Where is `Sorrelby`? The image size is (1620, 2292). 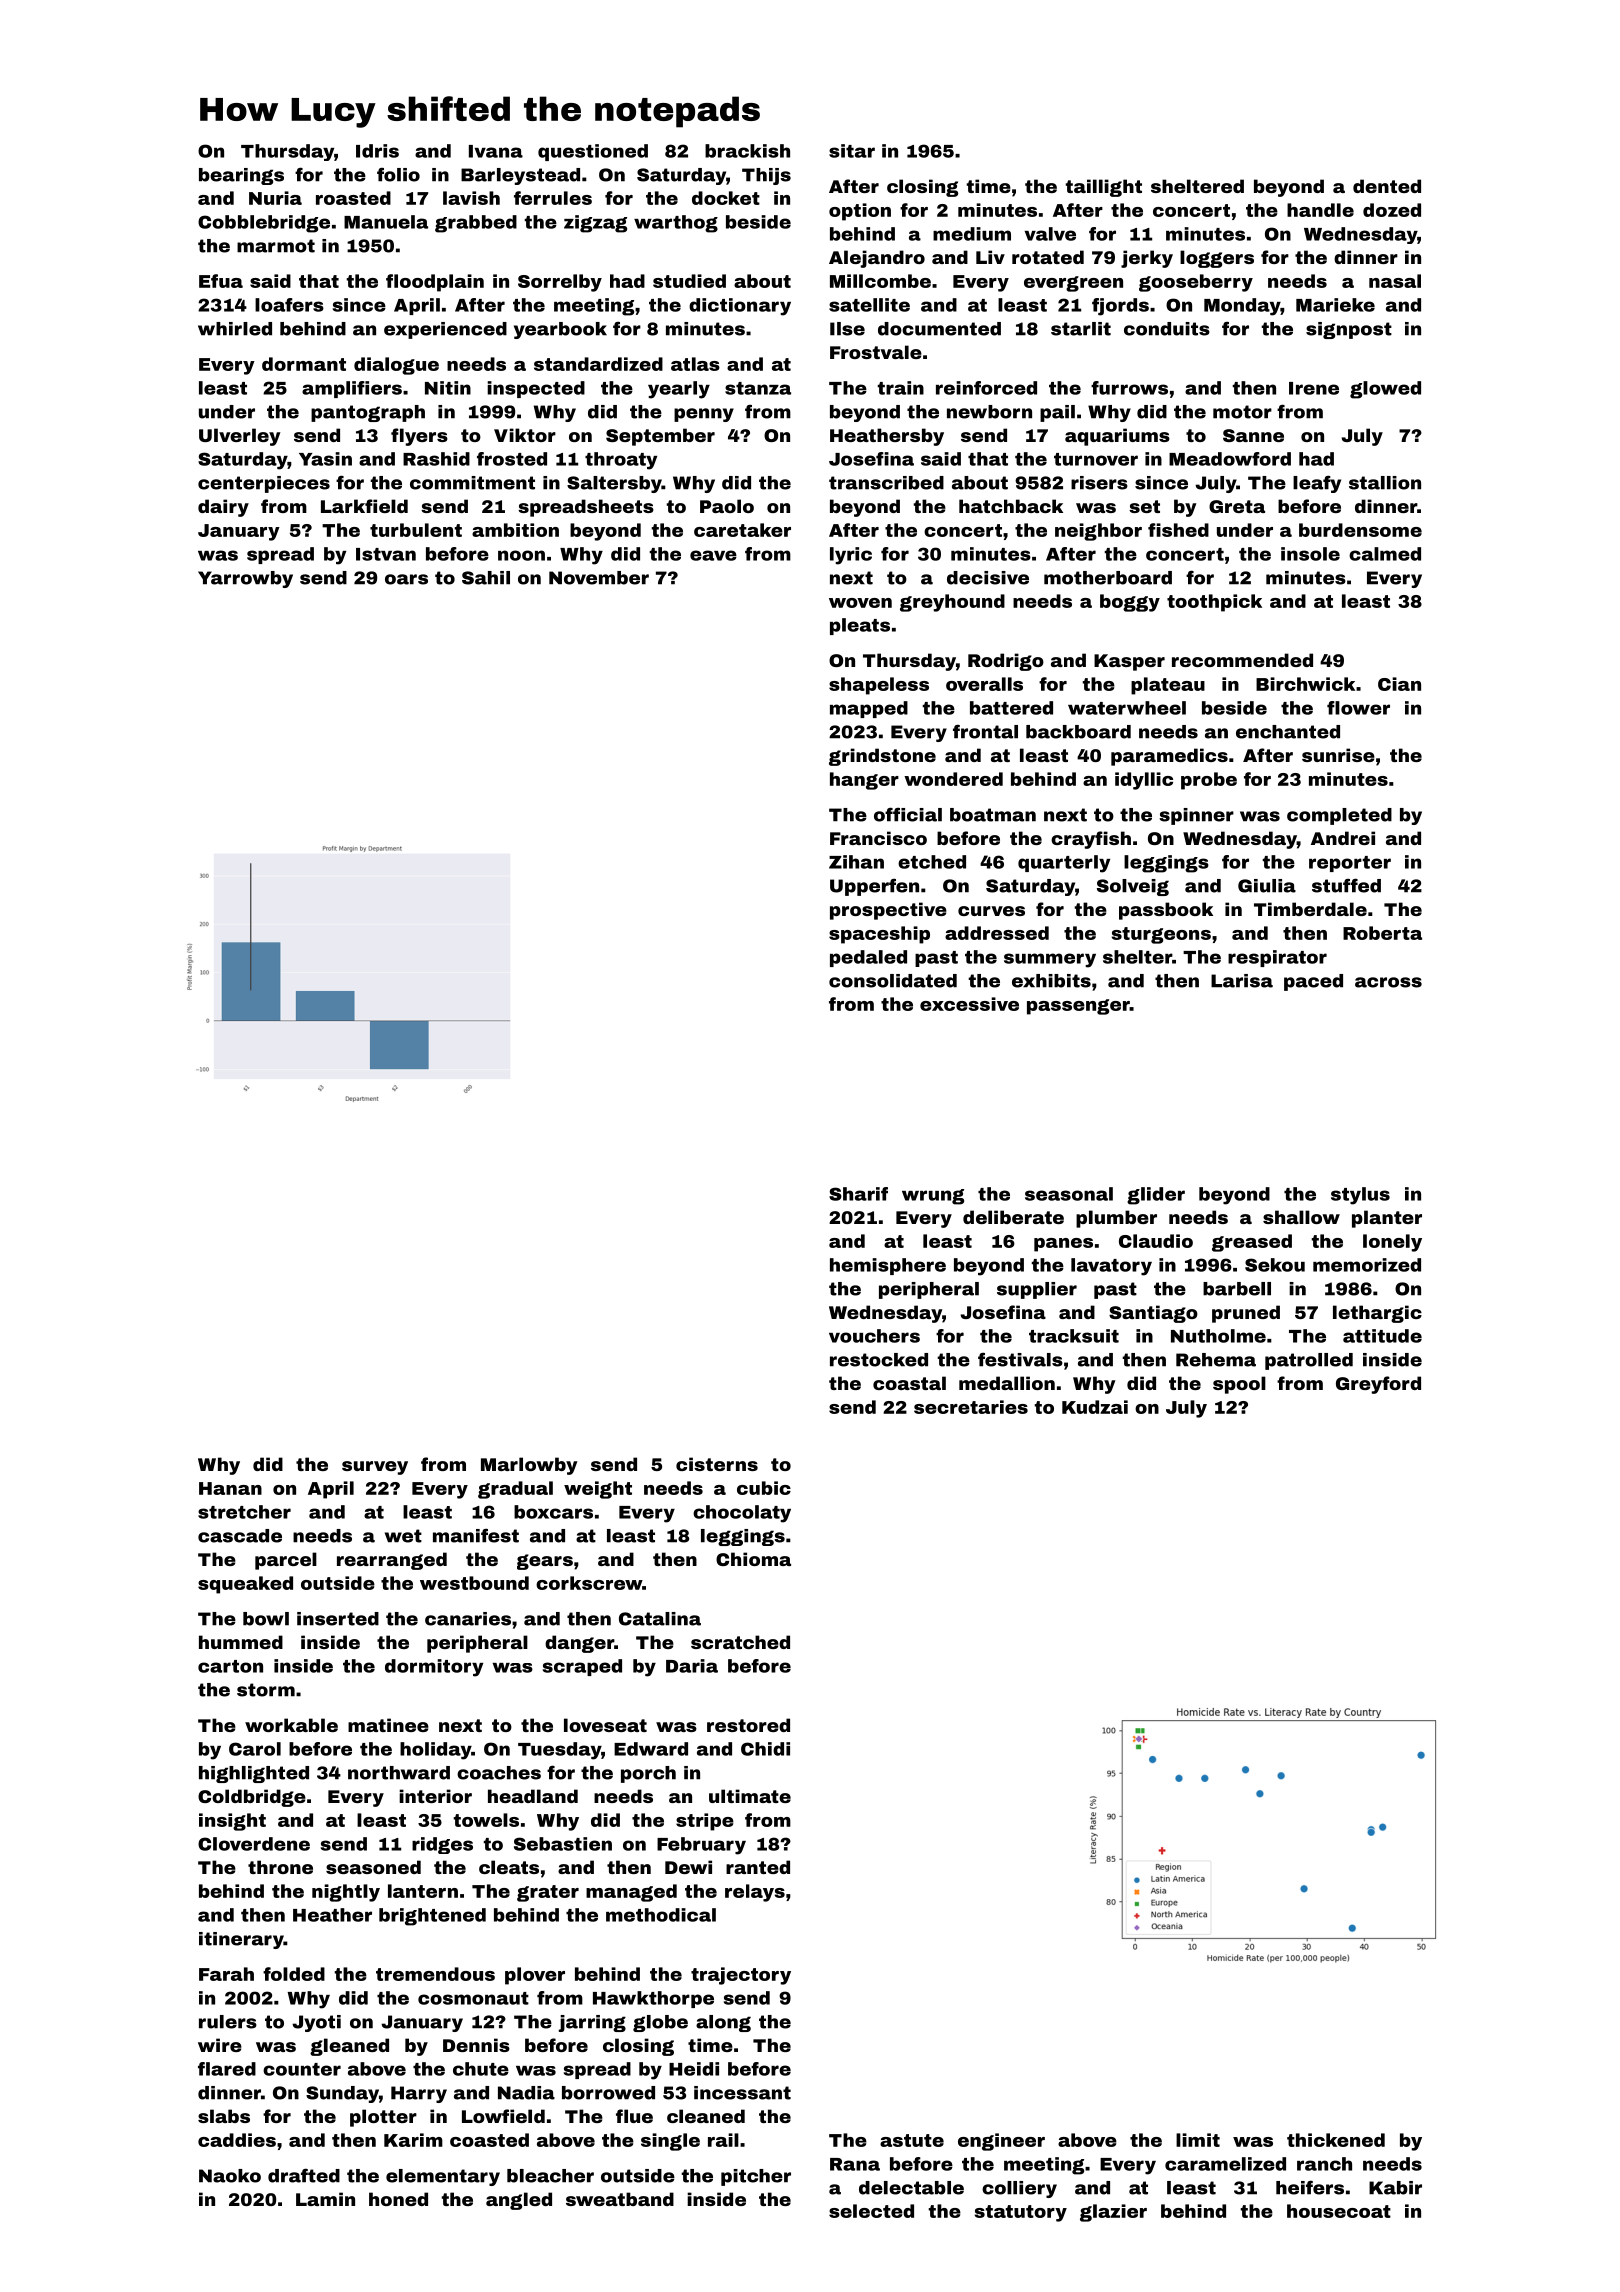 Sorrelby is located at coordinates (560, 283).
